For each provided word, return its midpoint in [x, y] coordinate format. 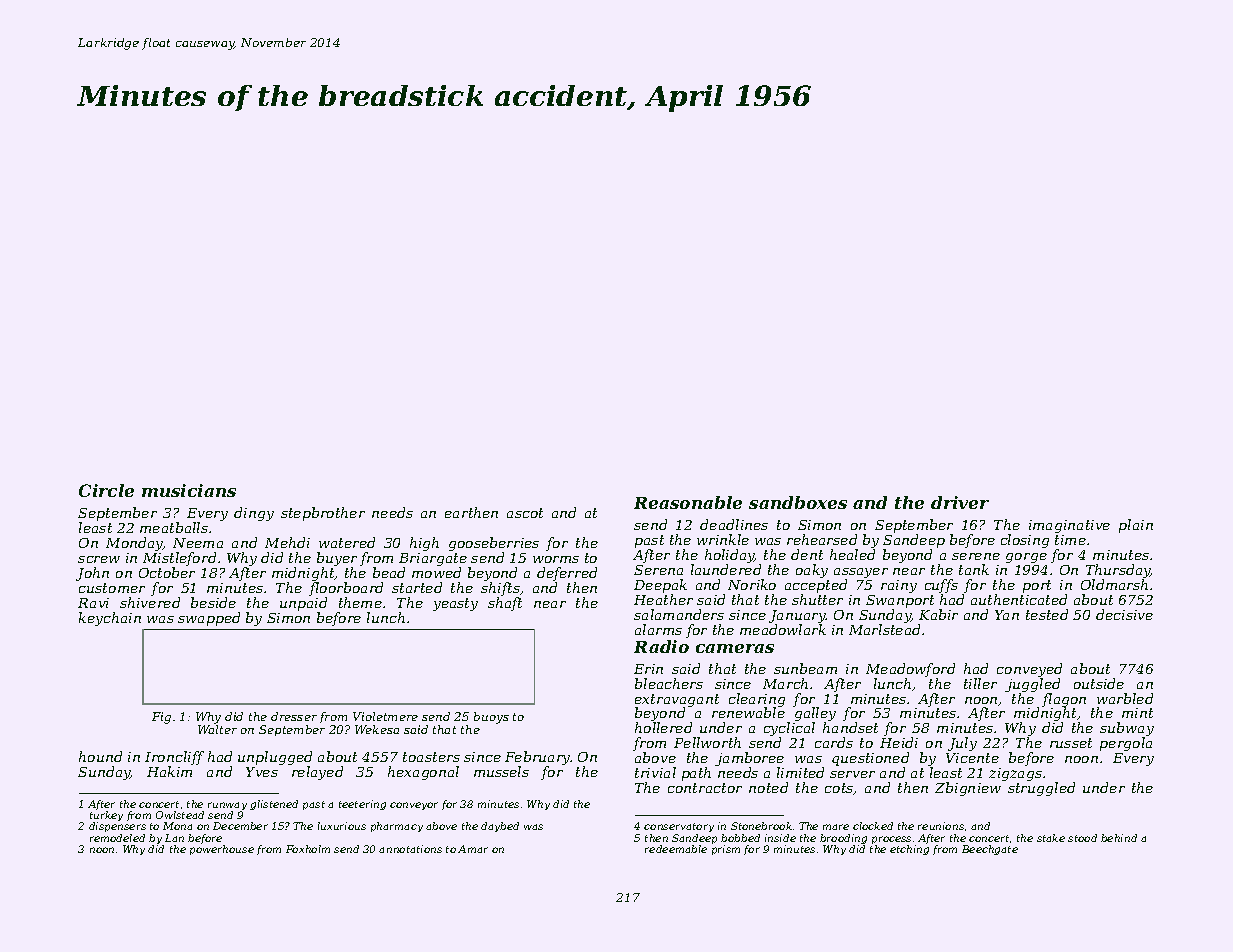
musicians [189, 490]
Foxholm [308, 849]
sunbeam [805, 668]
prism [726, 850]
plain [1136, 526]
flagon [1064, 700]
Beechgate [990, 850]
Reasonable [688, 502]
